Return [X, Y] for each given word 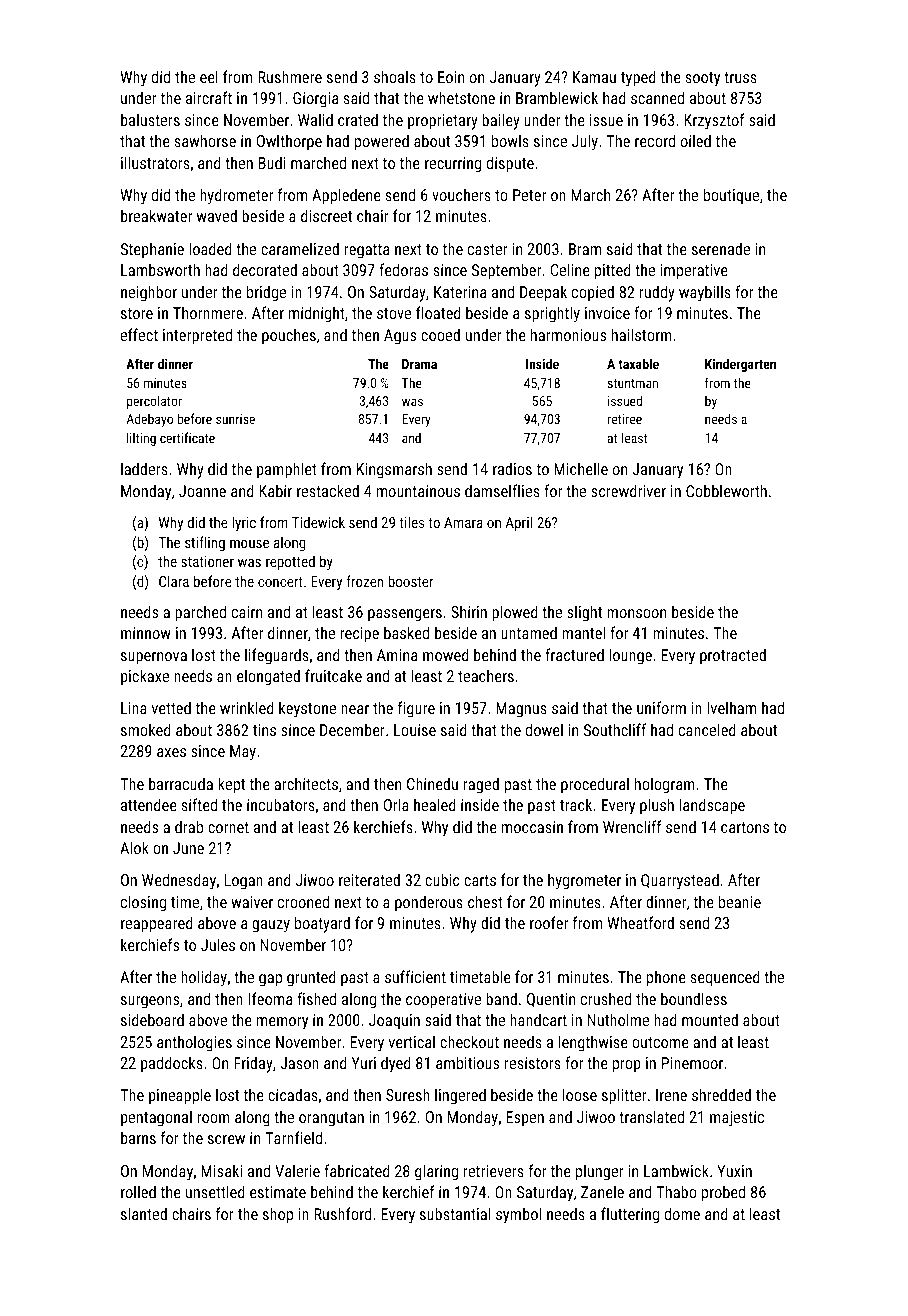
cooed [440, 334]
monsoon [636, 613]
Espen [525, 1119]
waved [217, 215]
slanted [144, 1213]
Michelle [581, 468]
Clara [174, 581]
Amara [463, 522]
